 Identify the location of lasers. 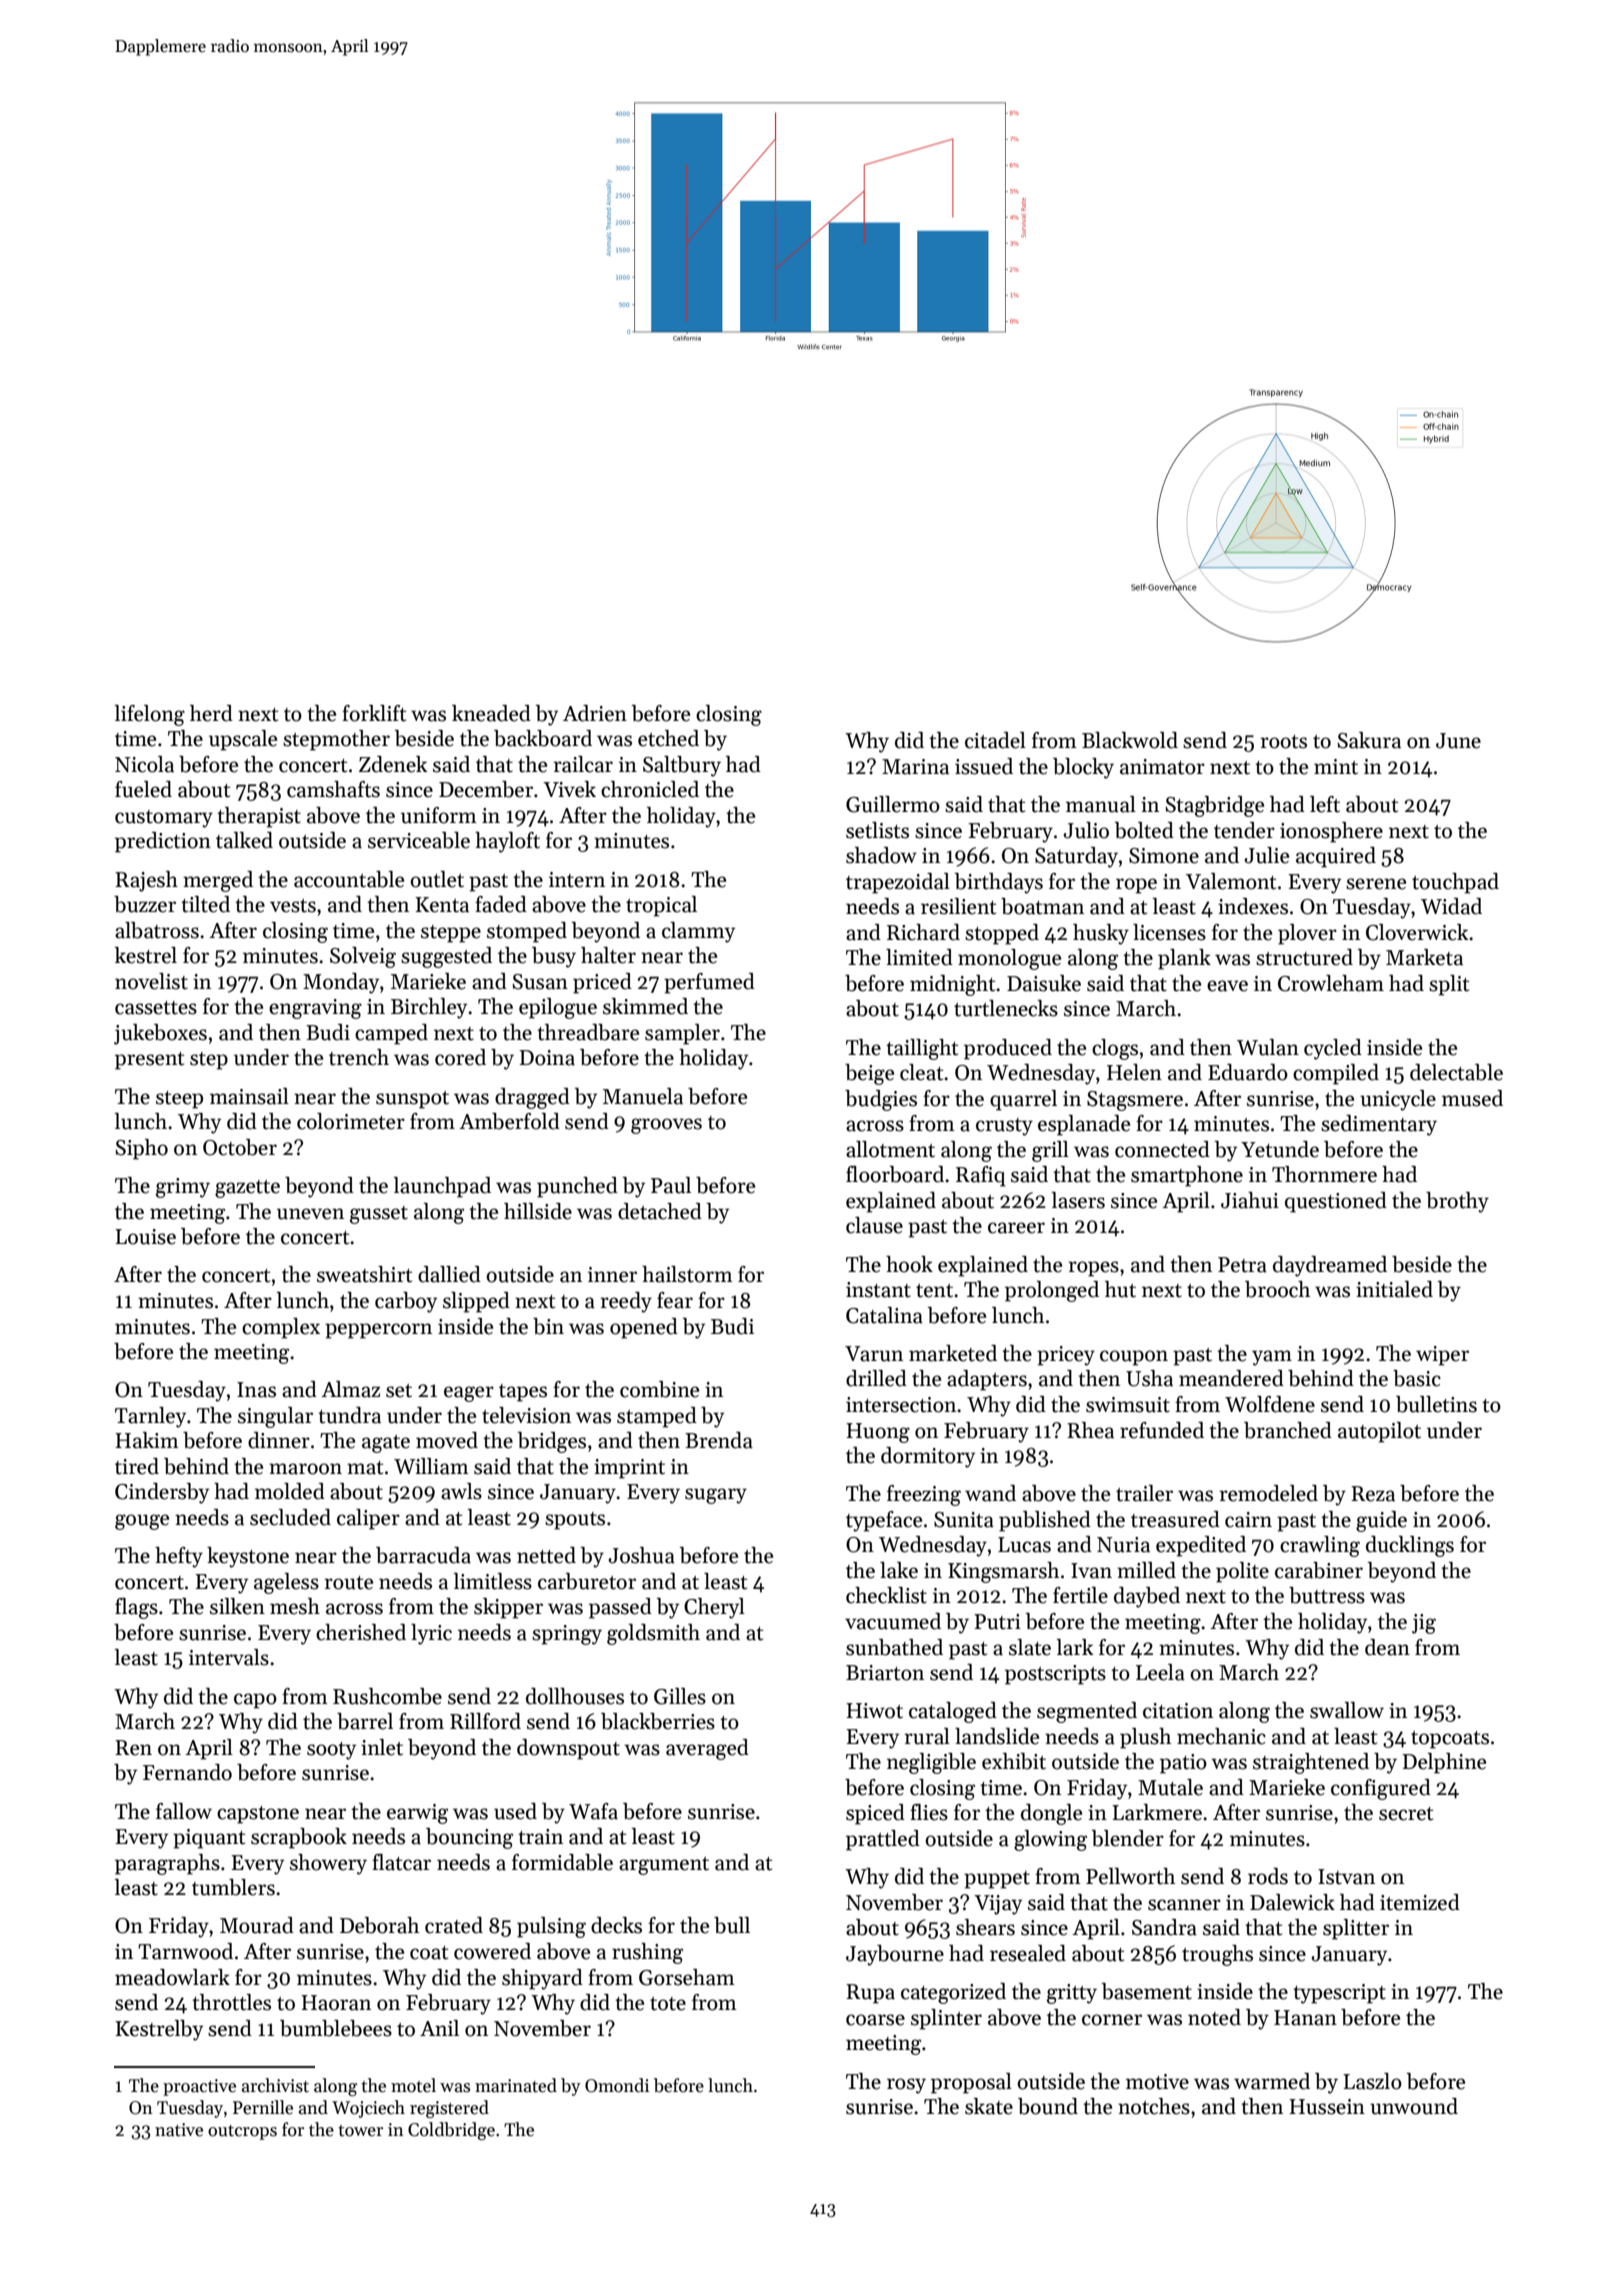
(1078, 1200).
